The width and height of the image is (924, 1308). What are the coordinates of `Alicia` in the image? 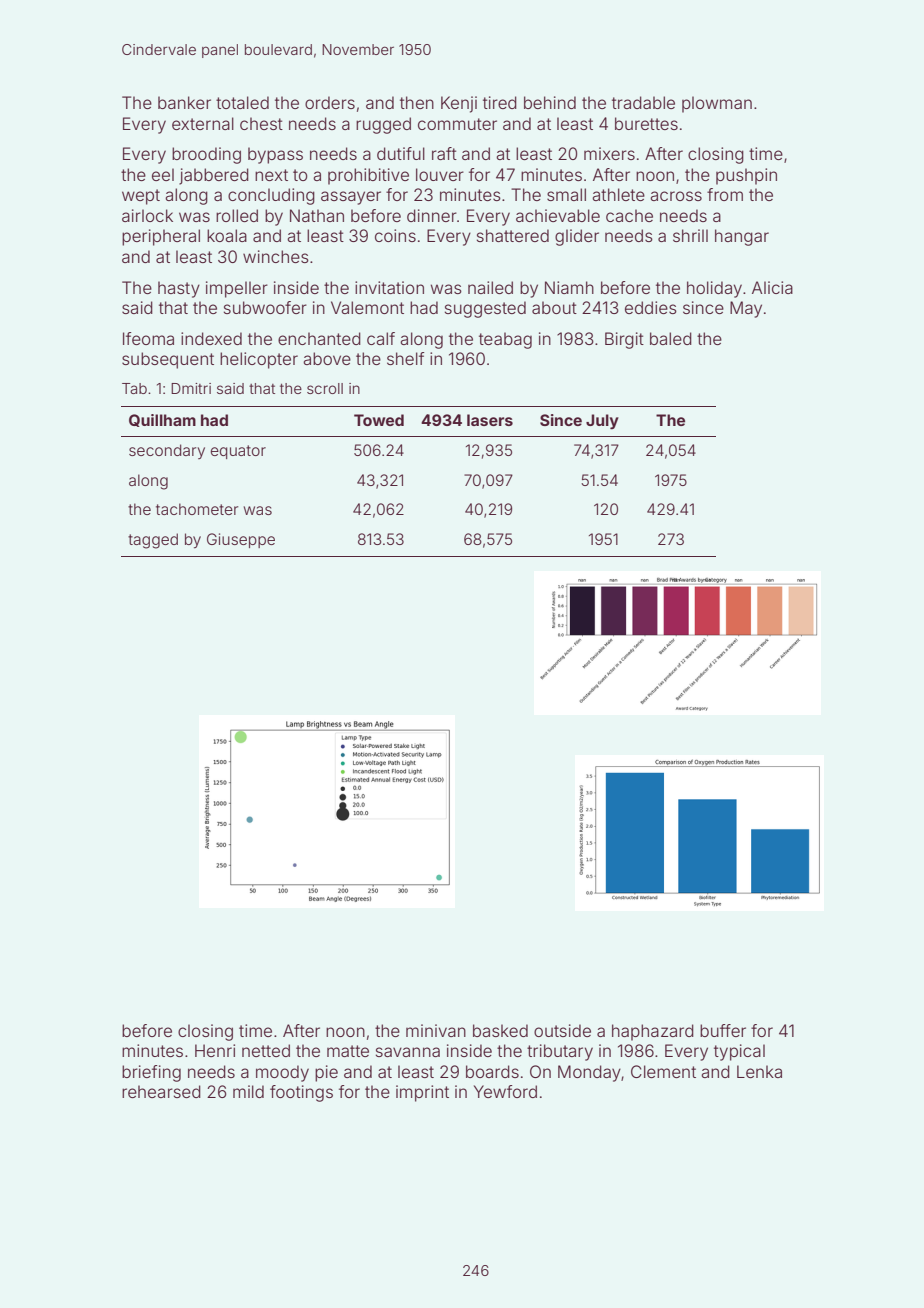 It's located at (772, 287).
